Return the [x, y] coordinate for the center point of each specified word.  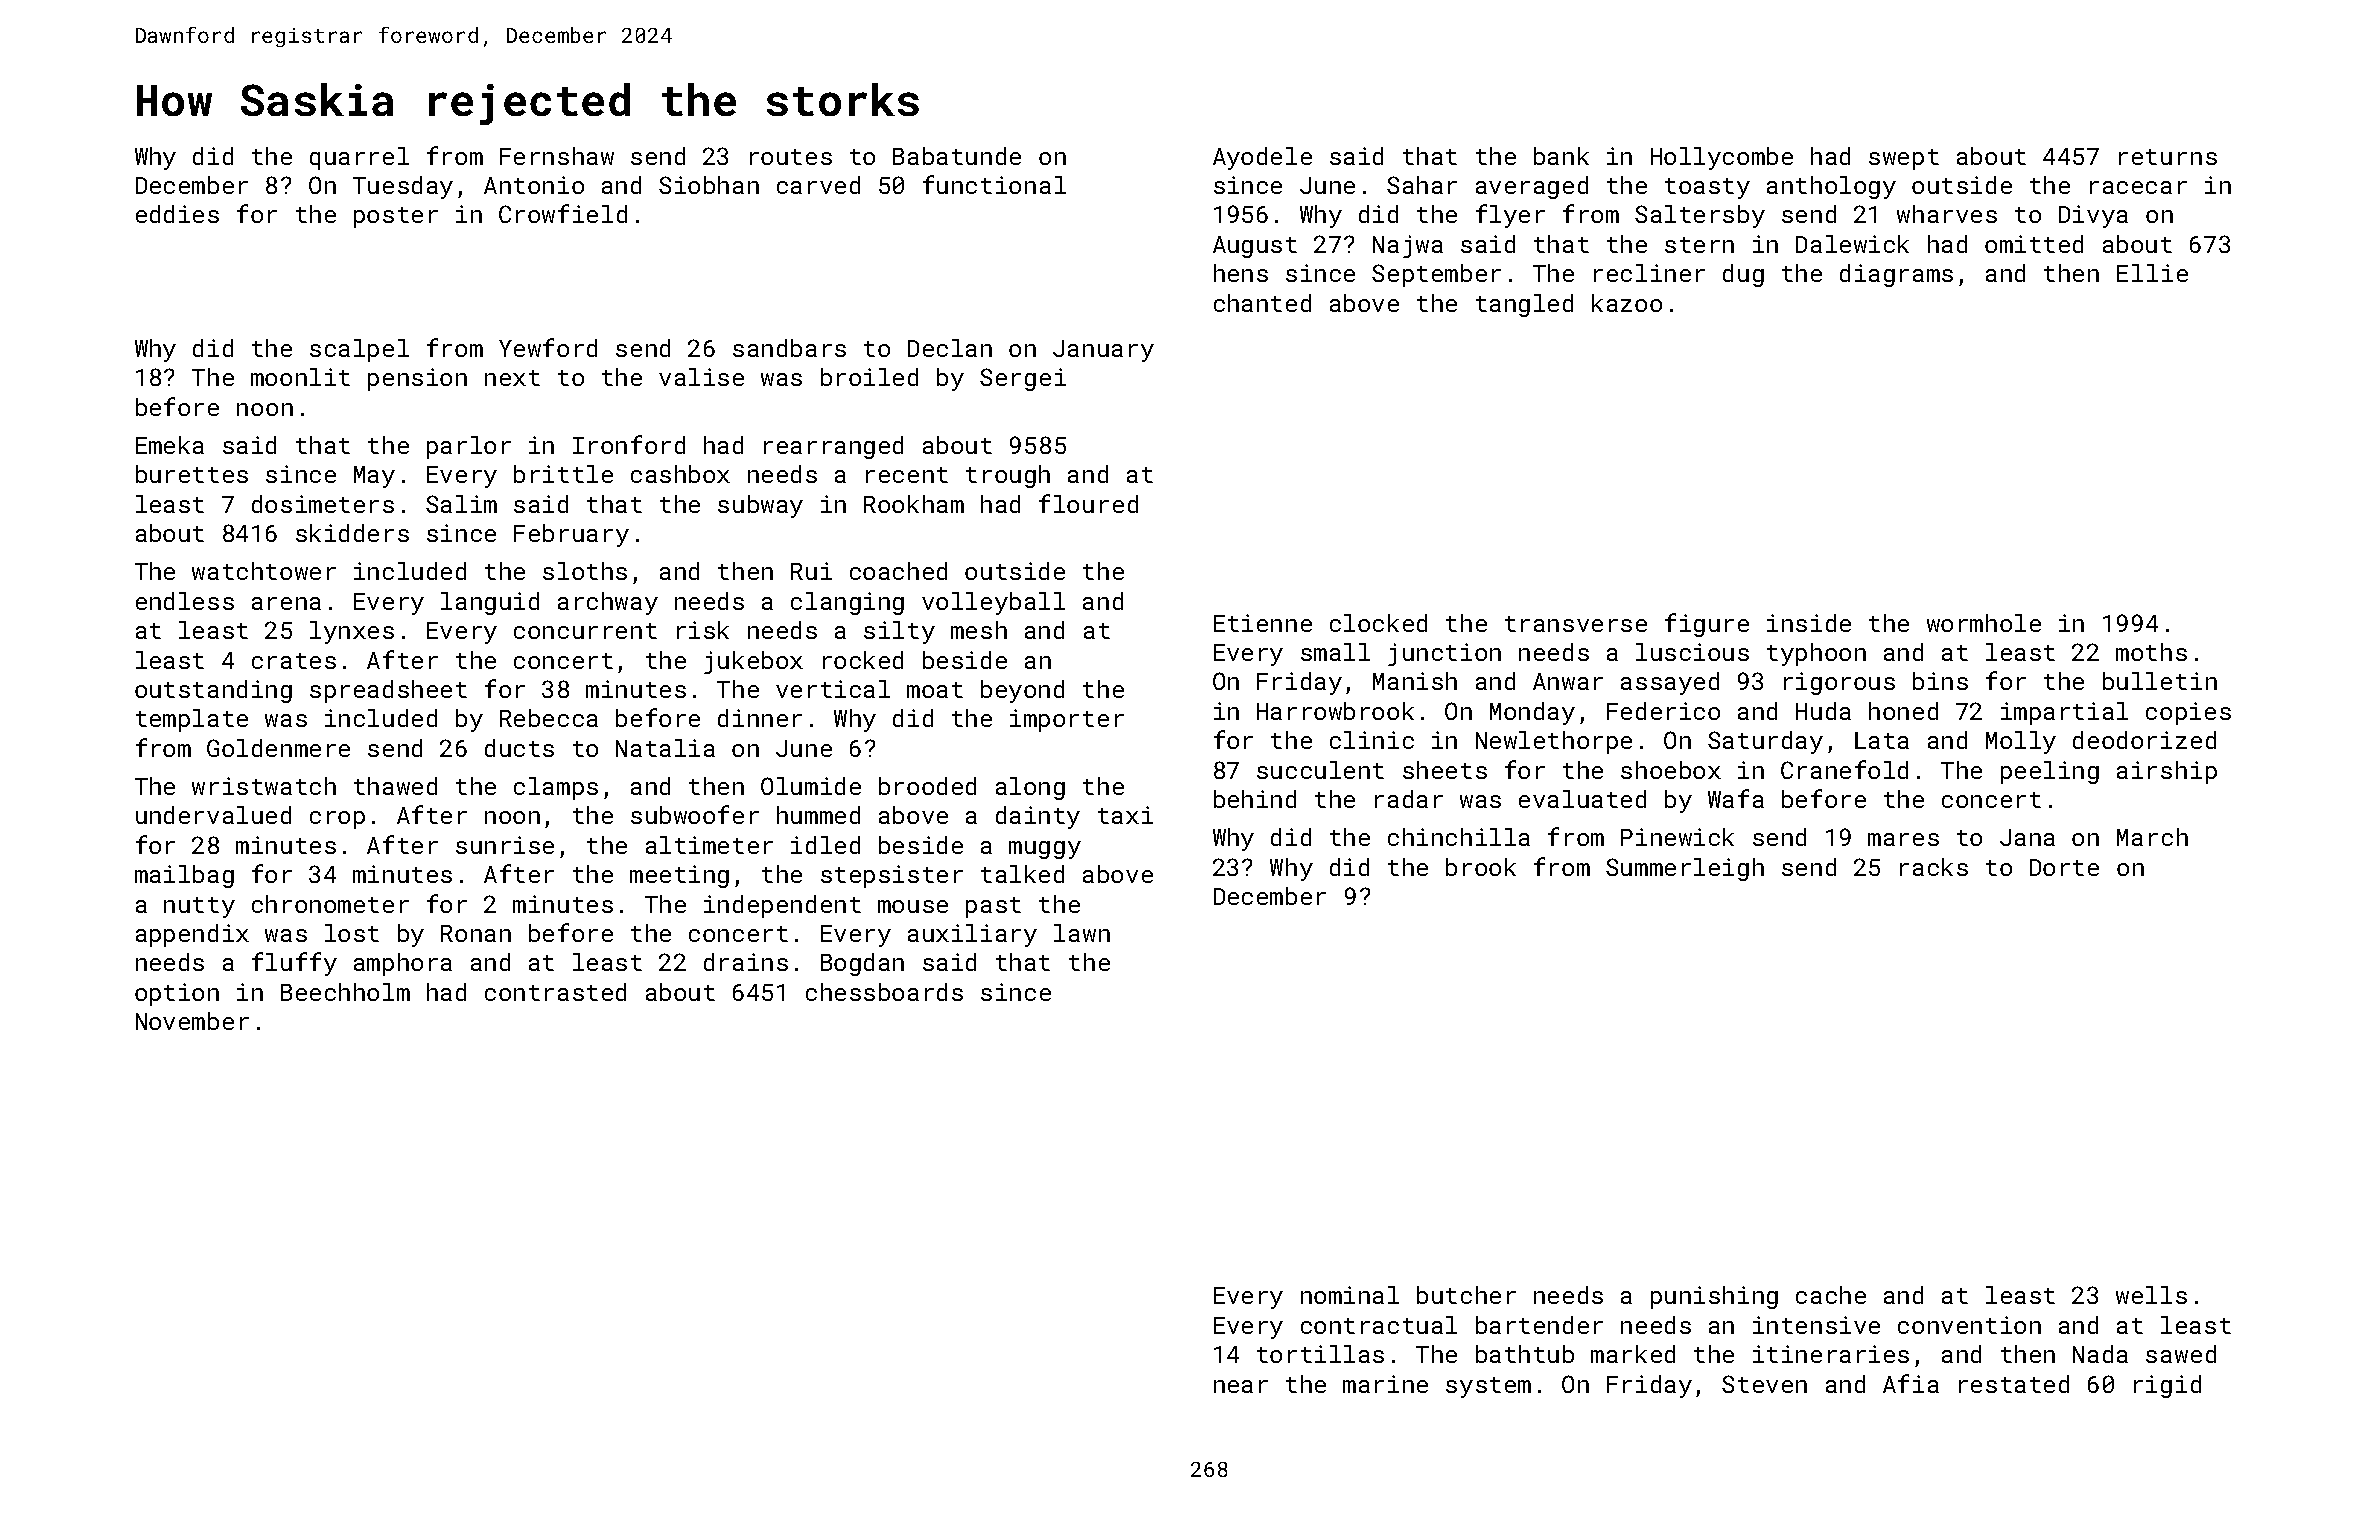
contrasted [555, 992]
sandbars [789, 348]
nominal [1350, 1295]
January [1103, 351]
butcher [1466, 1295]
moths [2151, 652]
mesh [979, 630]
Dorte [2064, 867]
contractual [1379, 1325]
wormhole [1984, 623]
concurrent [585, 631]
